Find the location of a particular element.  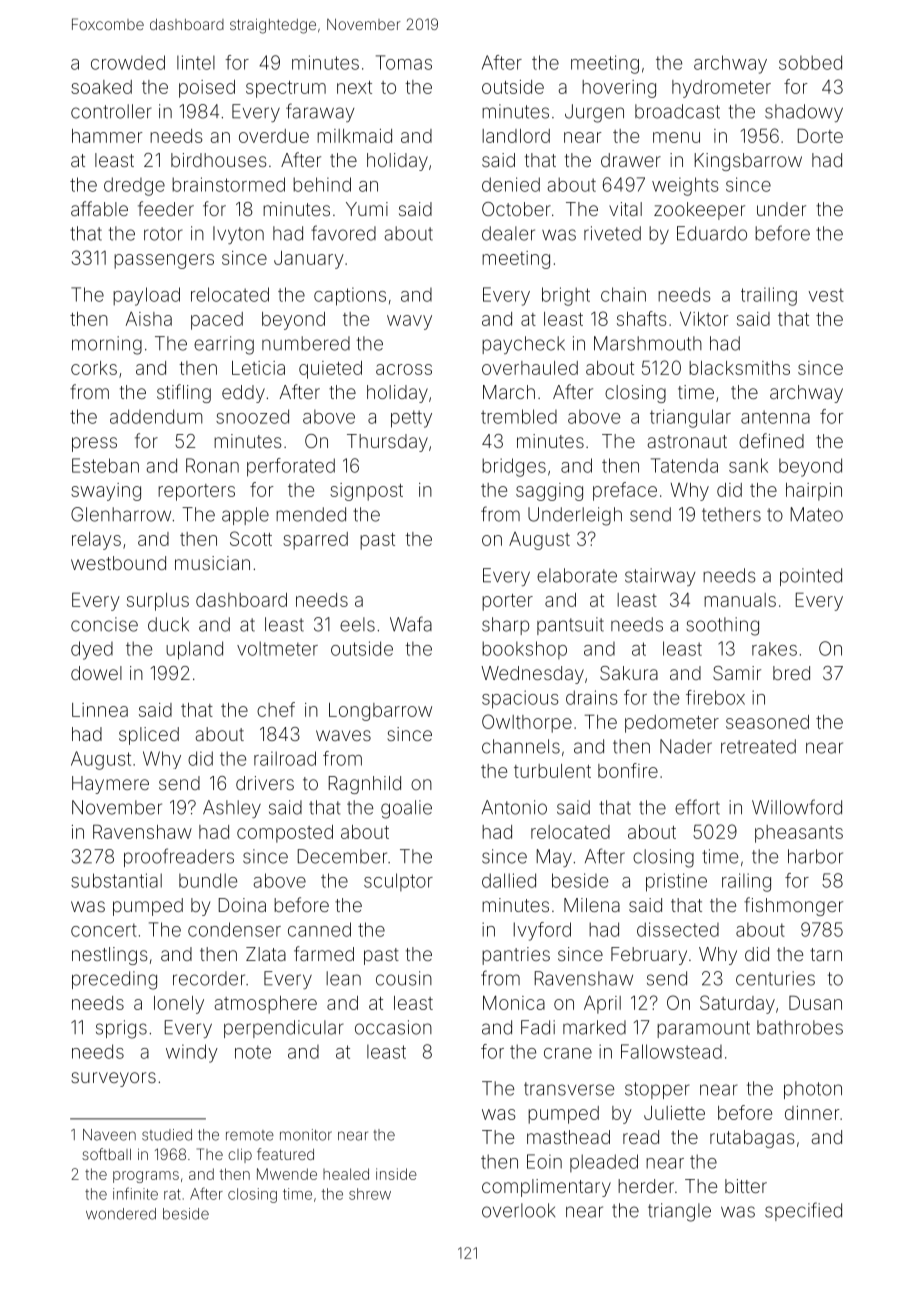

signpost is located at coordinates (366, 492).
